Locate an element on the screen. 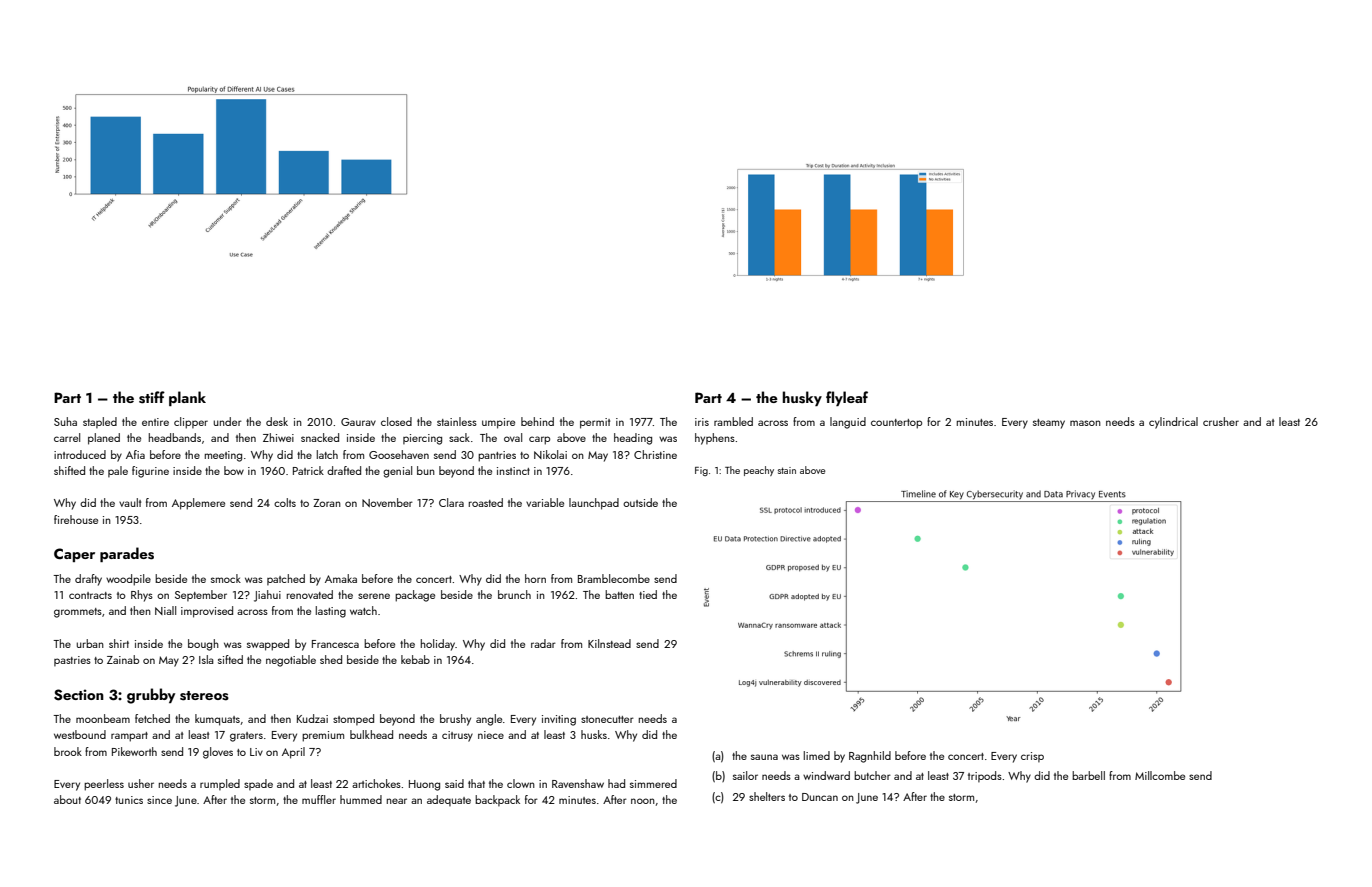  bun is located at coordinates (426, 470).
